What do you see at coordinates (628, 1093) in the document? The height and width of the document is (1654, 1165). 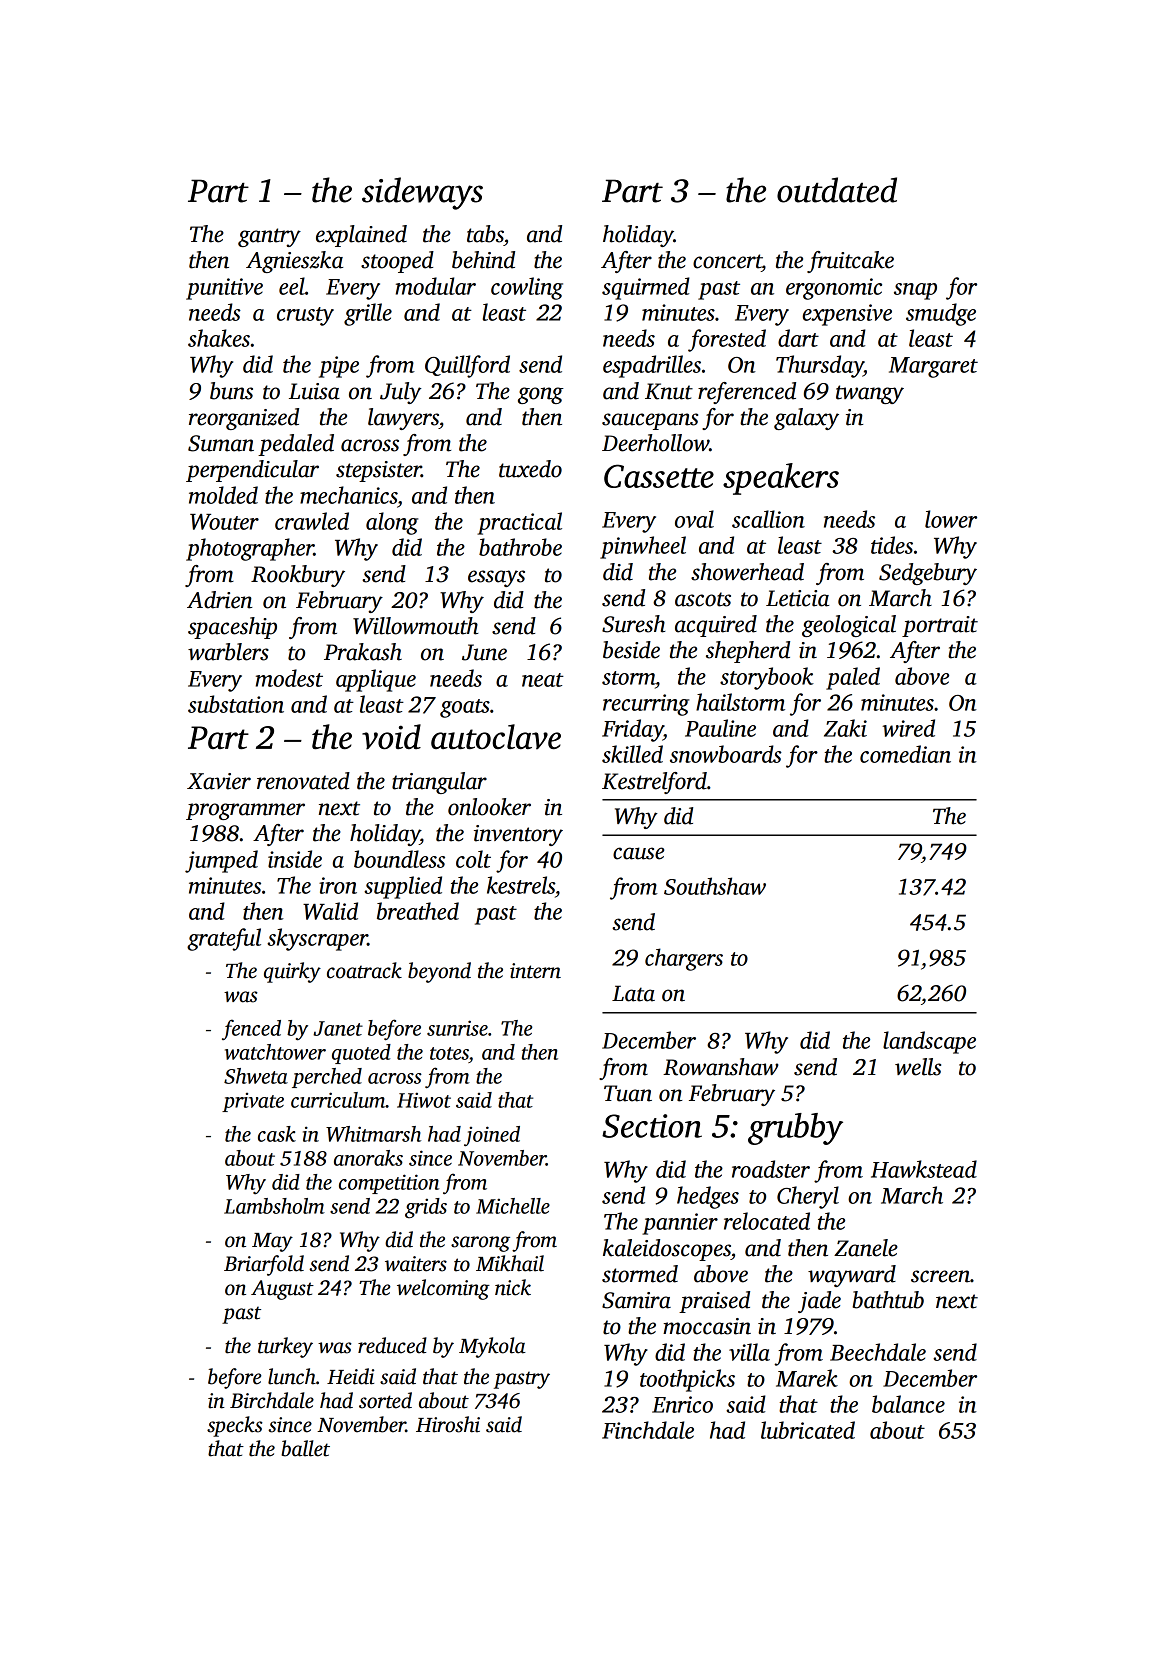 I see `Tuan` at bounding box center [628, 1093].
